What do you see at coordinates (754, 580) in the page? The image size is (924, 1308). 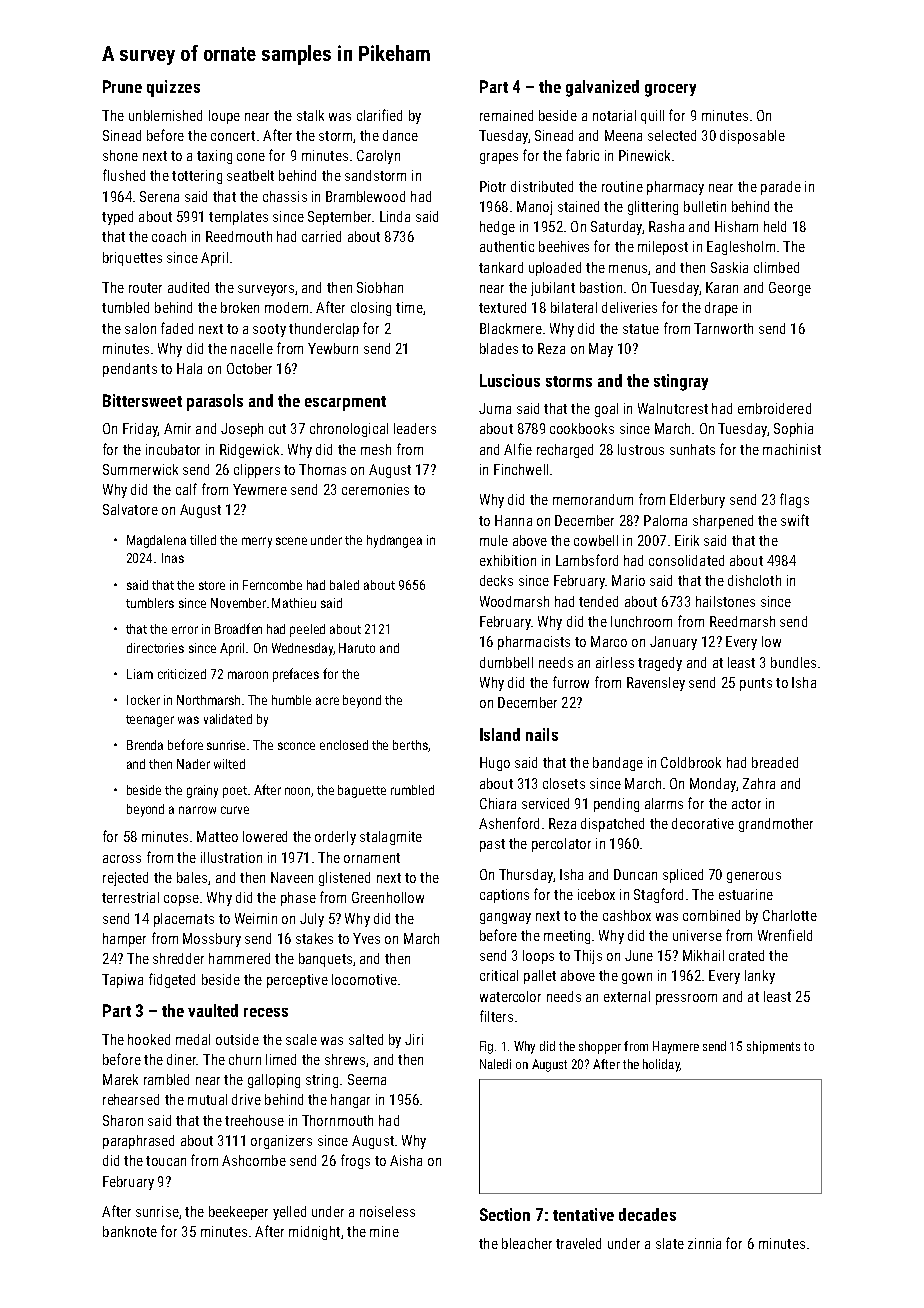 I see `dishcloth` at bounding box center [754, 580].
